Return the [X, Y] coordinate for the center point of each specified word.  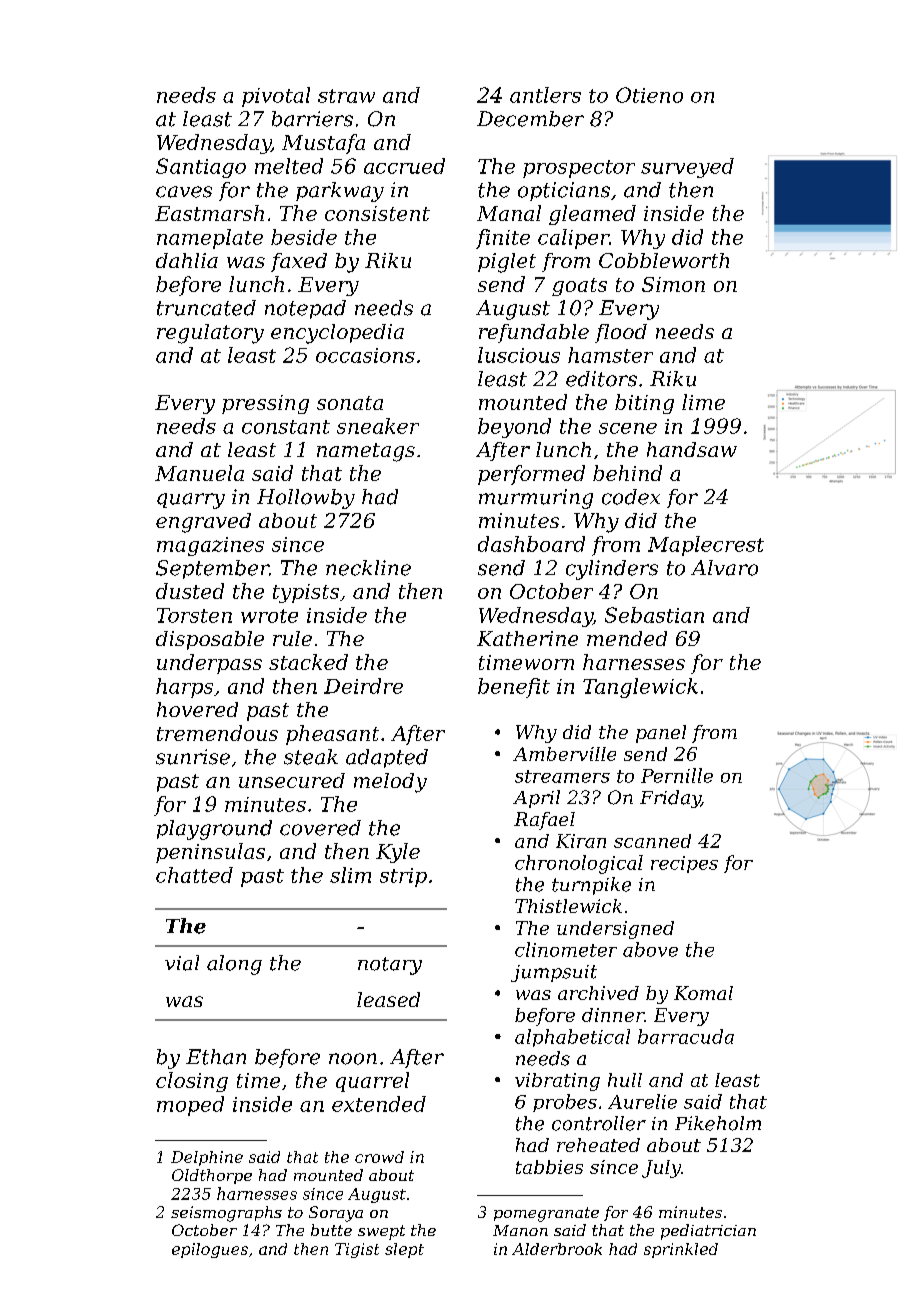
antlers [545, 95]
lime [703, 402]
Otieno [649, 95]
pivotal [276, 97]
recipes [684, 864]
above [650, 949]
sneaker [378, 426]
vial [182, 963]
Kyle [398, 853]
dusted [190, 591]
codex [631, 497]
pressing [265, 404]
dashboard [531, 544]
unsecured [292, 780]
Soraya [336, 1214]
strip [403, 877]
